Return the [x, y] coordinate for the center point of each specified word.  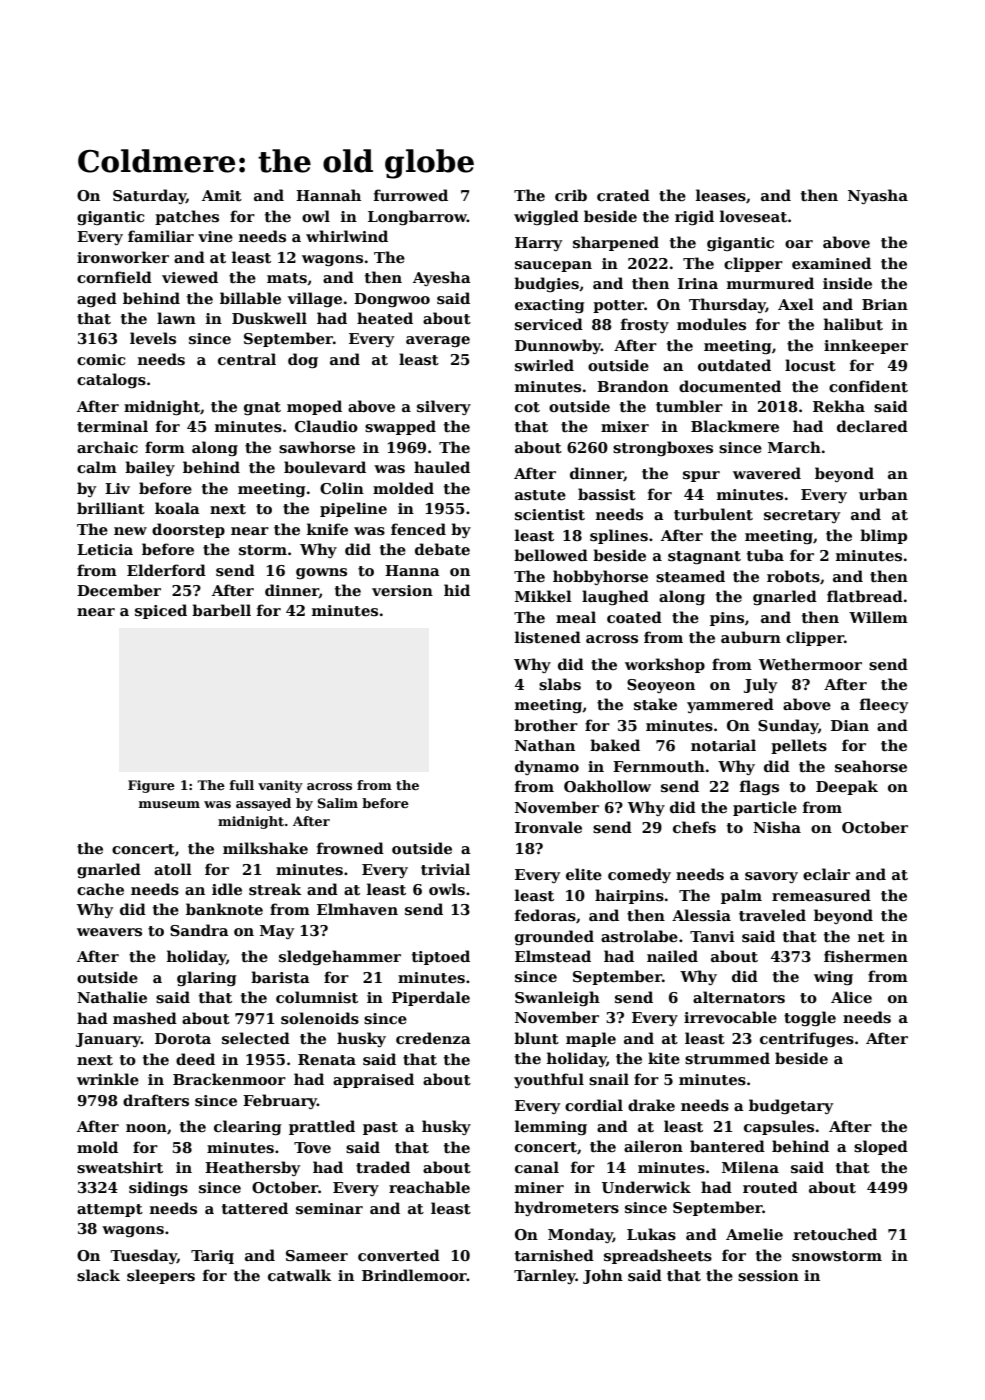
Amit [222, 195]
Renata [327, 1059]
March [794, 447]
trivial [445, 869]
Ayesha [442, 278]
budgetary [791, 1106]
